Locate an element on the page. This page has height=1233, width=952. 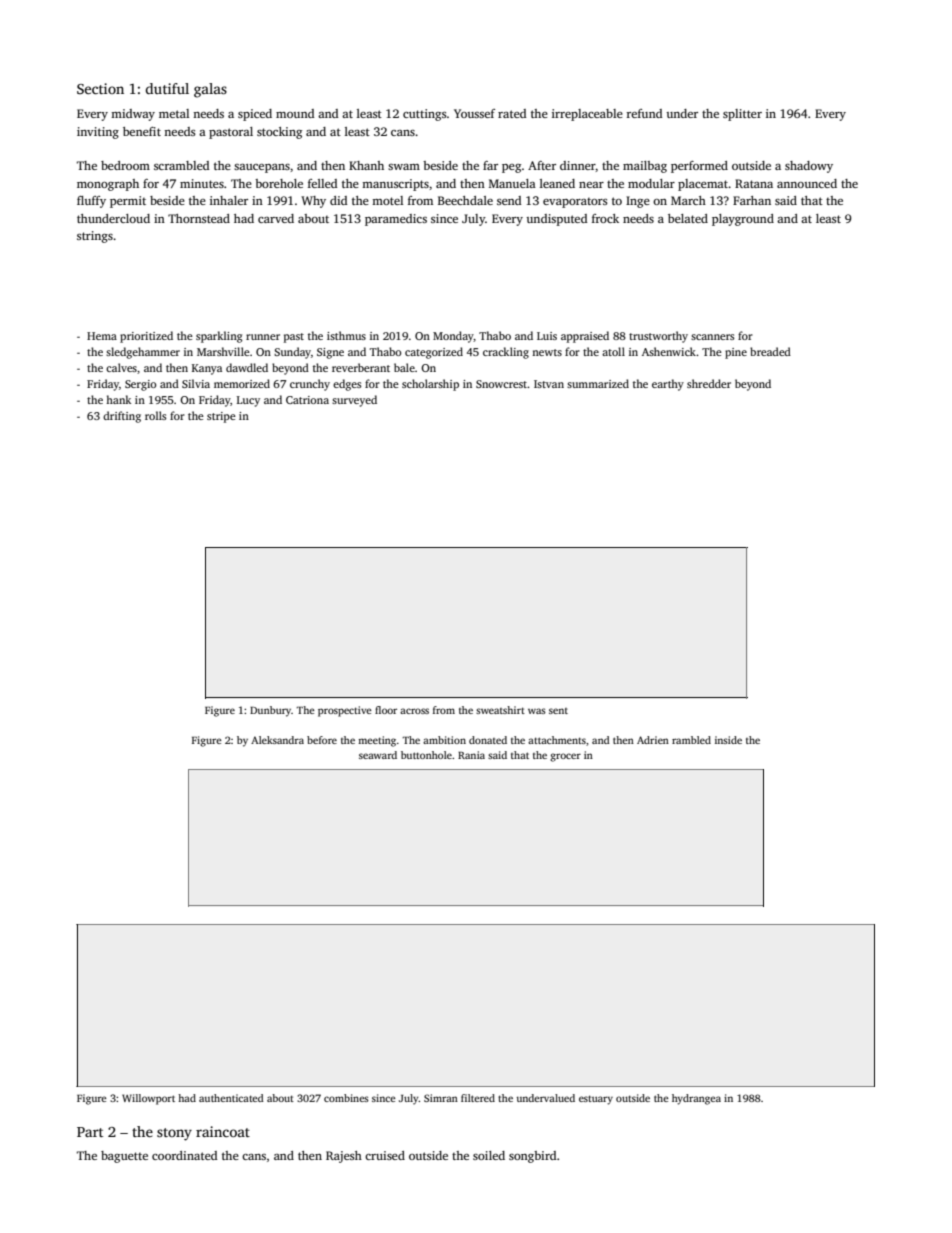
sent is located at coordinates (558, 711).
